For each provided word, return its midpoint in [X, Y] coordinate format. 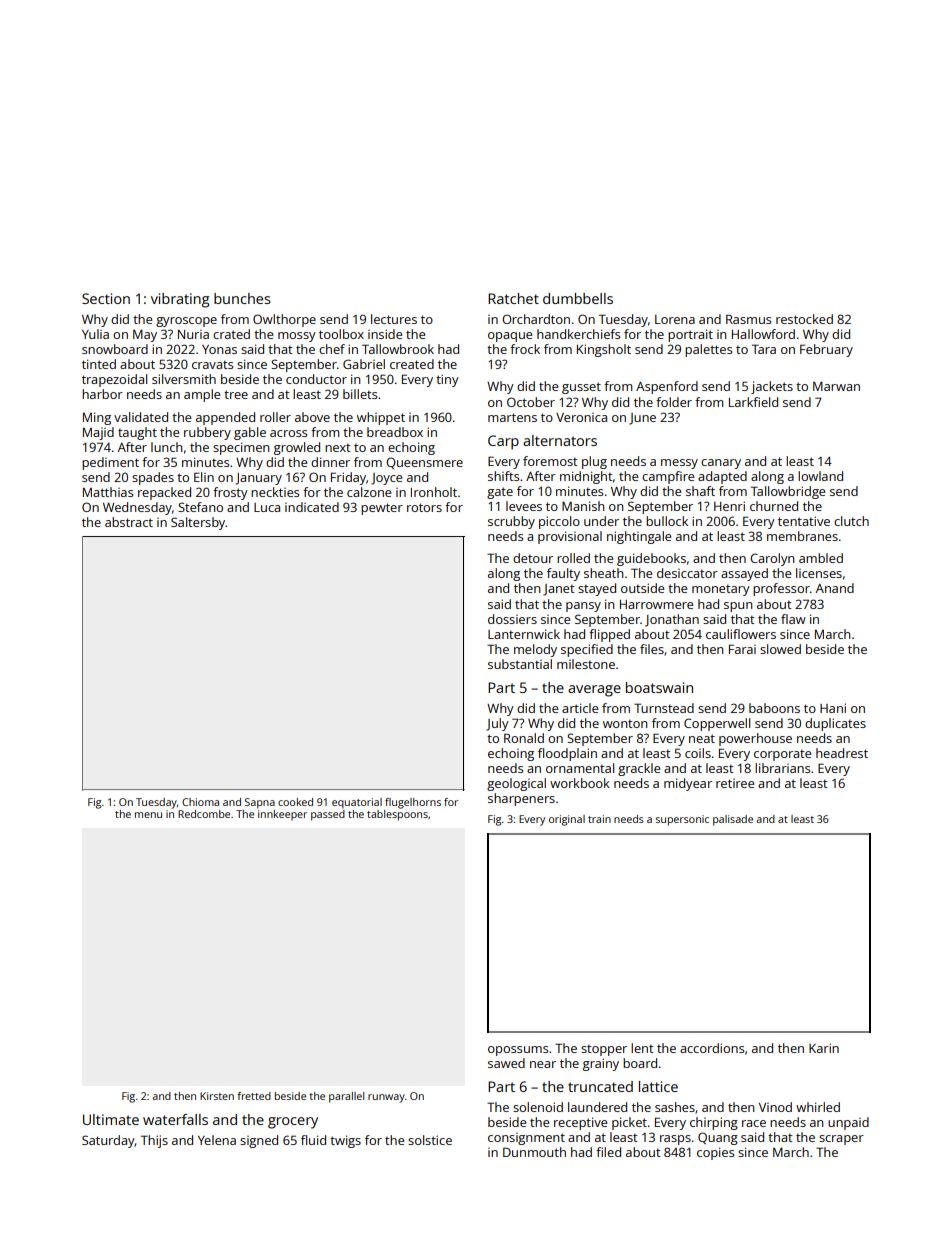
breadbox [395, 432]
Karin [824, 1048]
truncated [600, 1086]
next [338, 447]
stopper [604, 1050]
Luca [267, 507]
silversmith [184, 379]
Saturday [108, 1141]
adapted [722, 477]
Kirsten [217, 1096]
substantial [520, 664]
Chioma [200, 802]
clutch [851, 521]
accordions [712, 1048]
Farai [742, 649]
